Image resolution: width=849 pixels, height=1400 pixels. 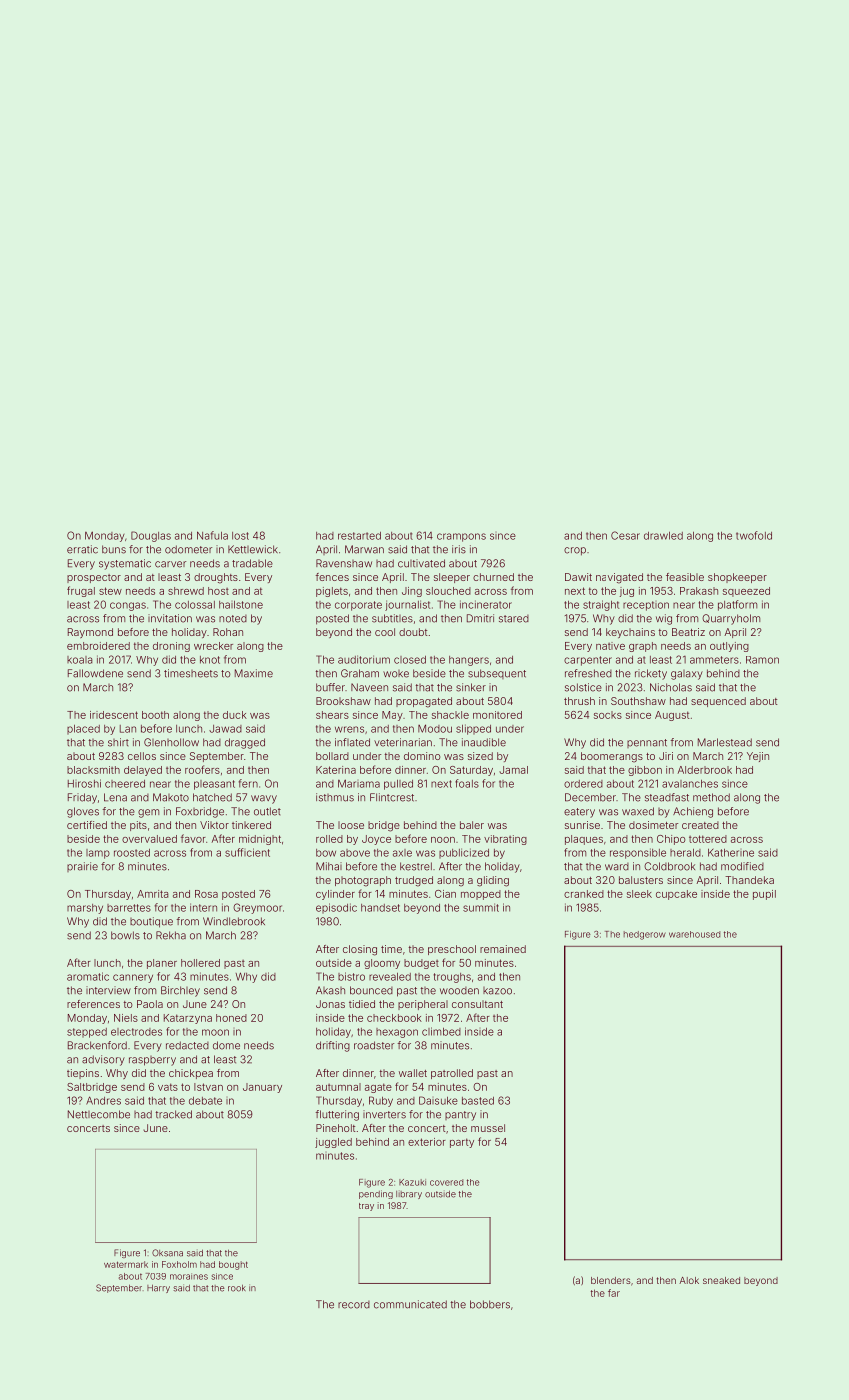 I want to click on watermark, so click(x=126, y=1264).
